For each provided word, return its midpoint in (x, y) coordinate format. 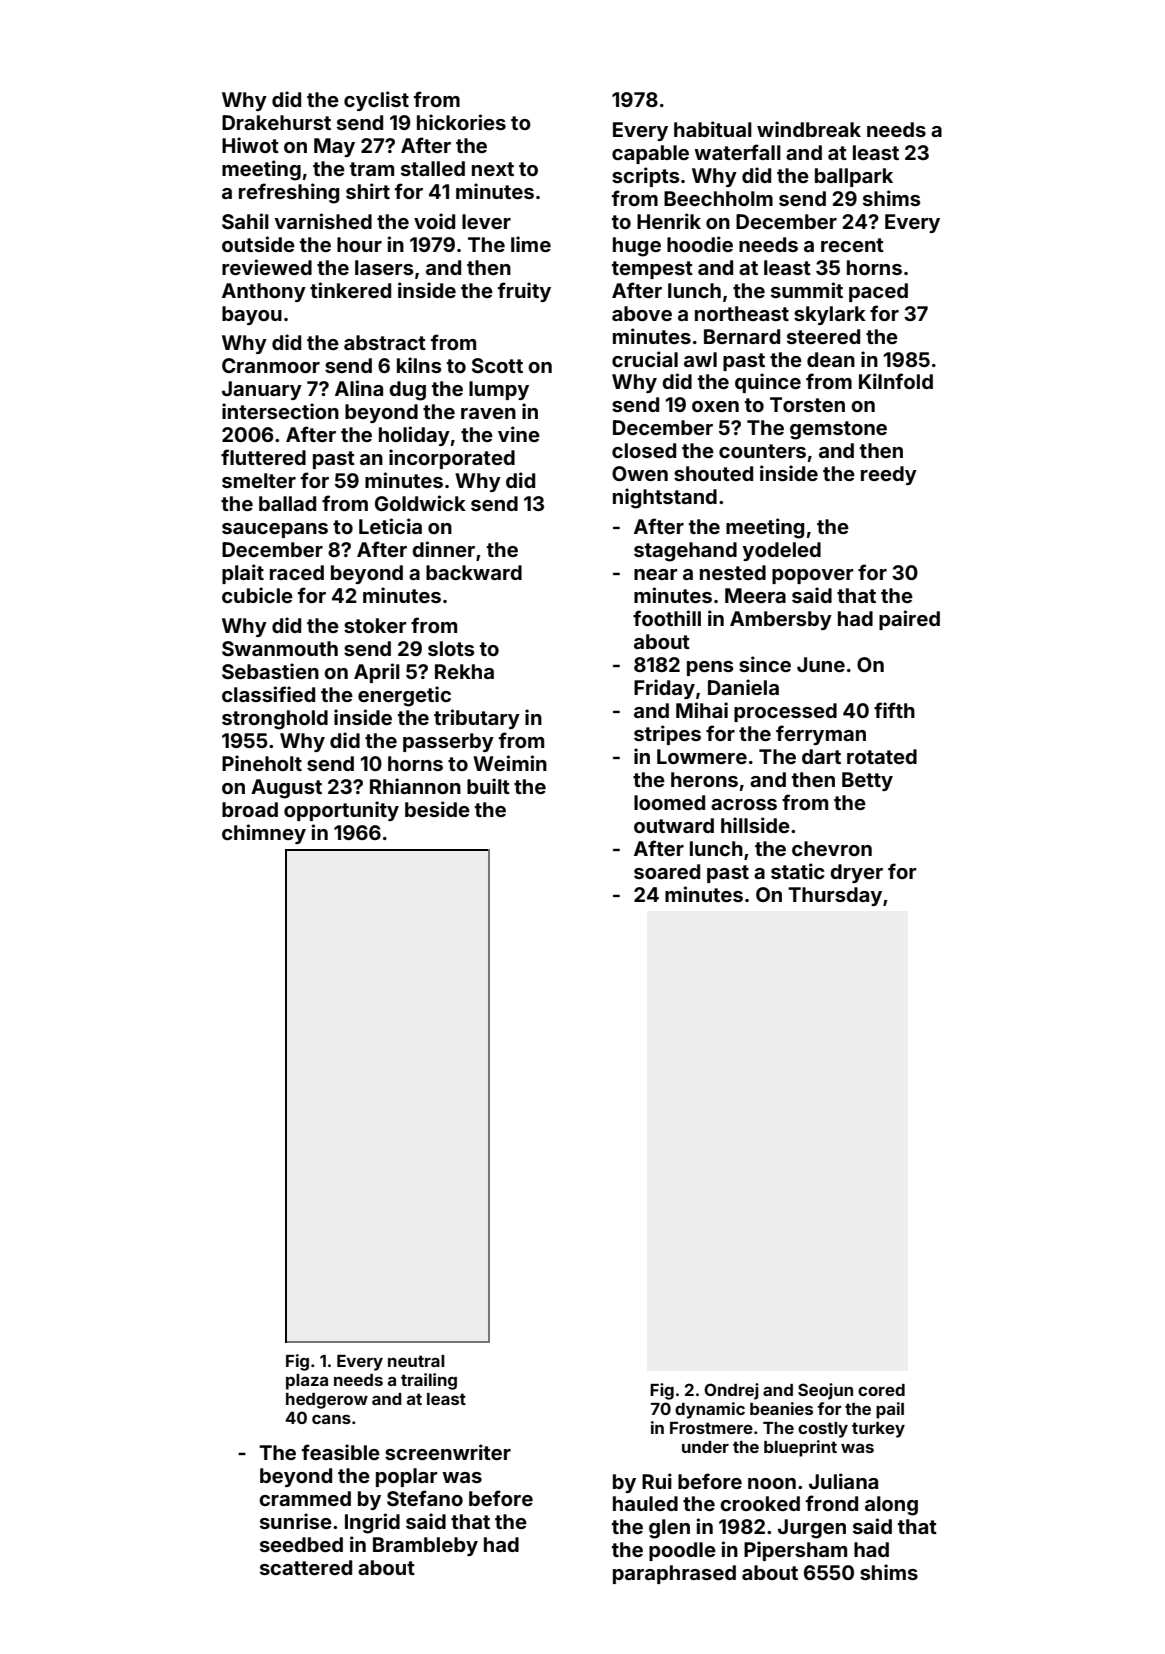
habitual (713, 129)
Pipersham (795, 1551)
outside (258, 244)
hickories (461, 122)
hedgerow (327, 1401)
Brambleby (425, 1546)
